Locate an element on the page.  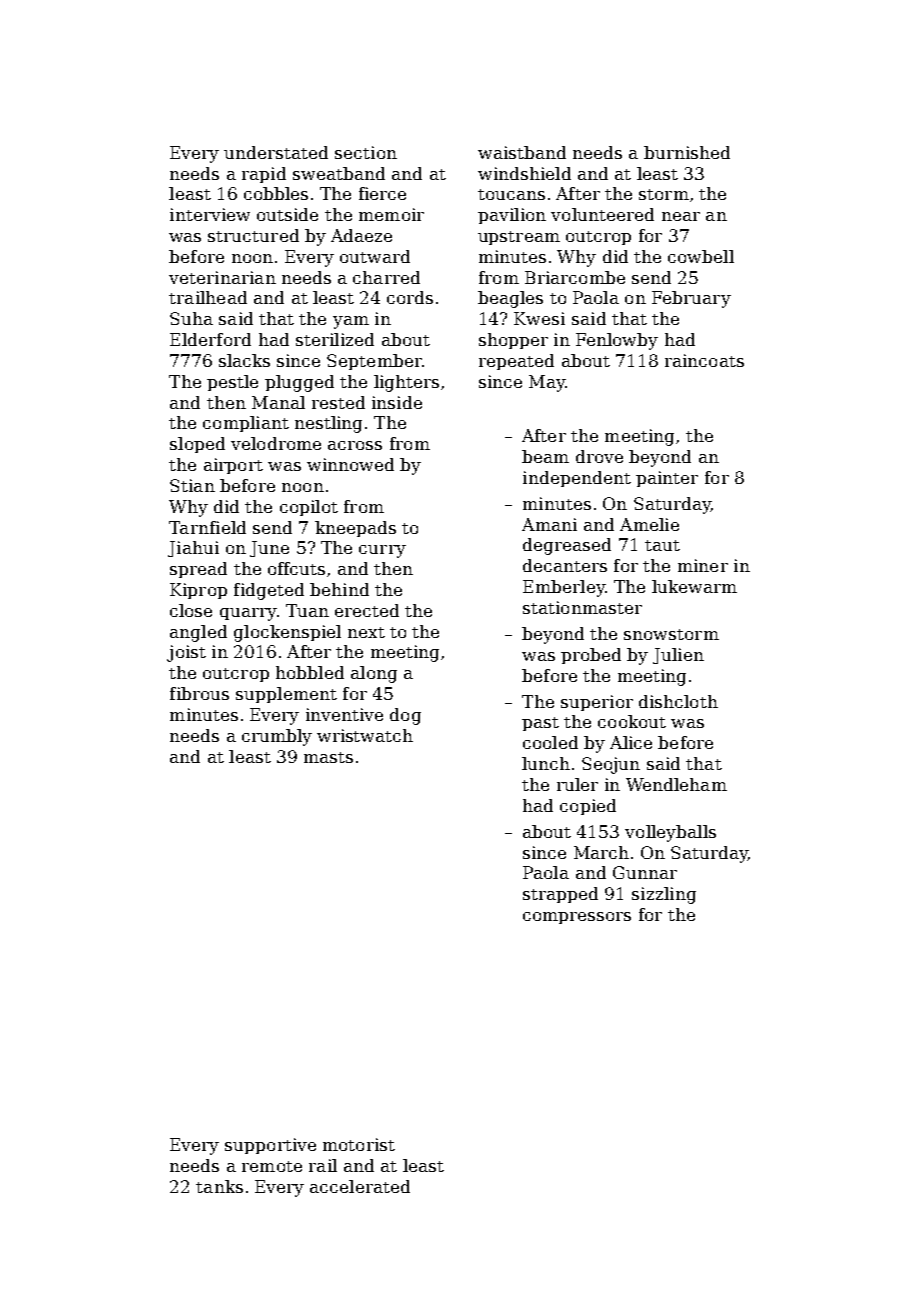
cobbles is located at coordinates (276, 193).
